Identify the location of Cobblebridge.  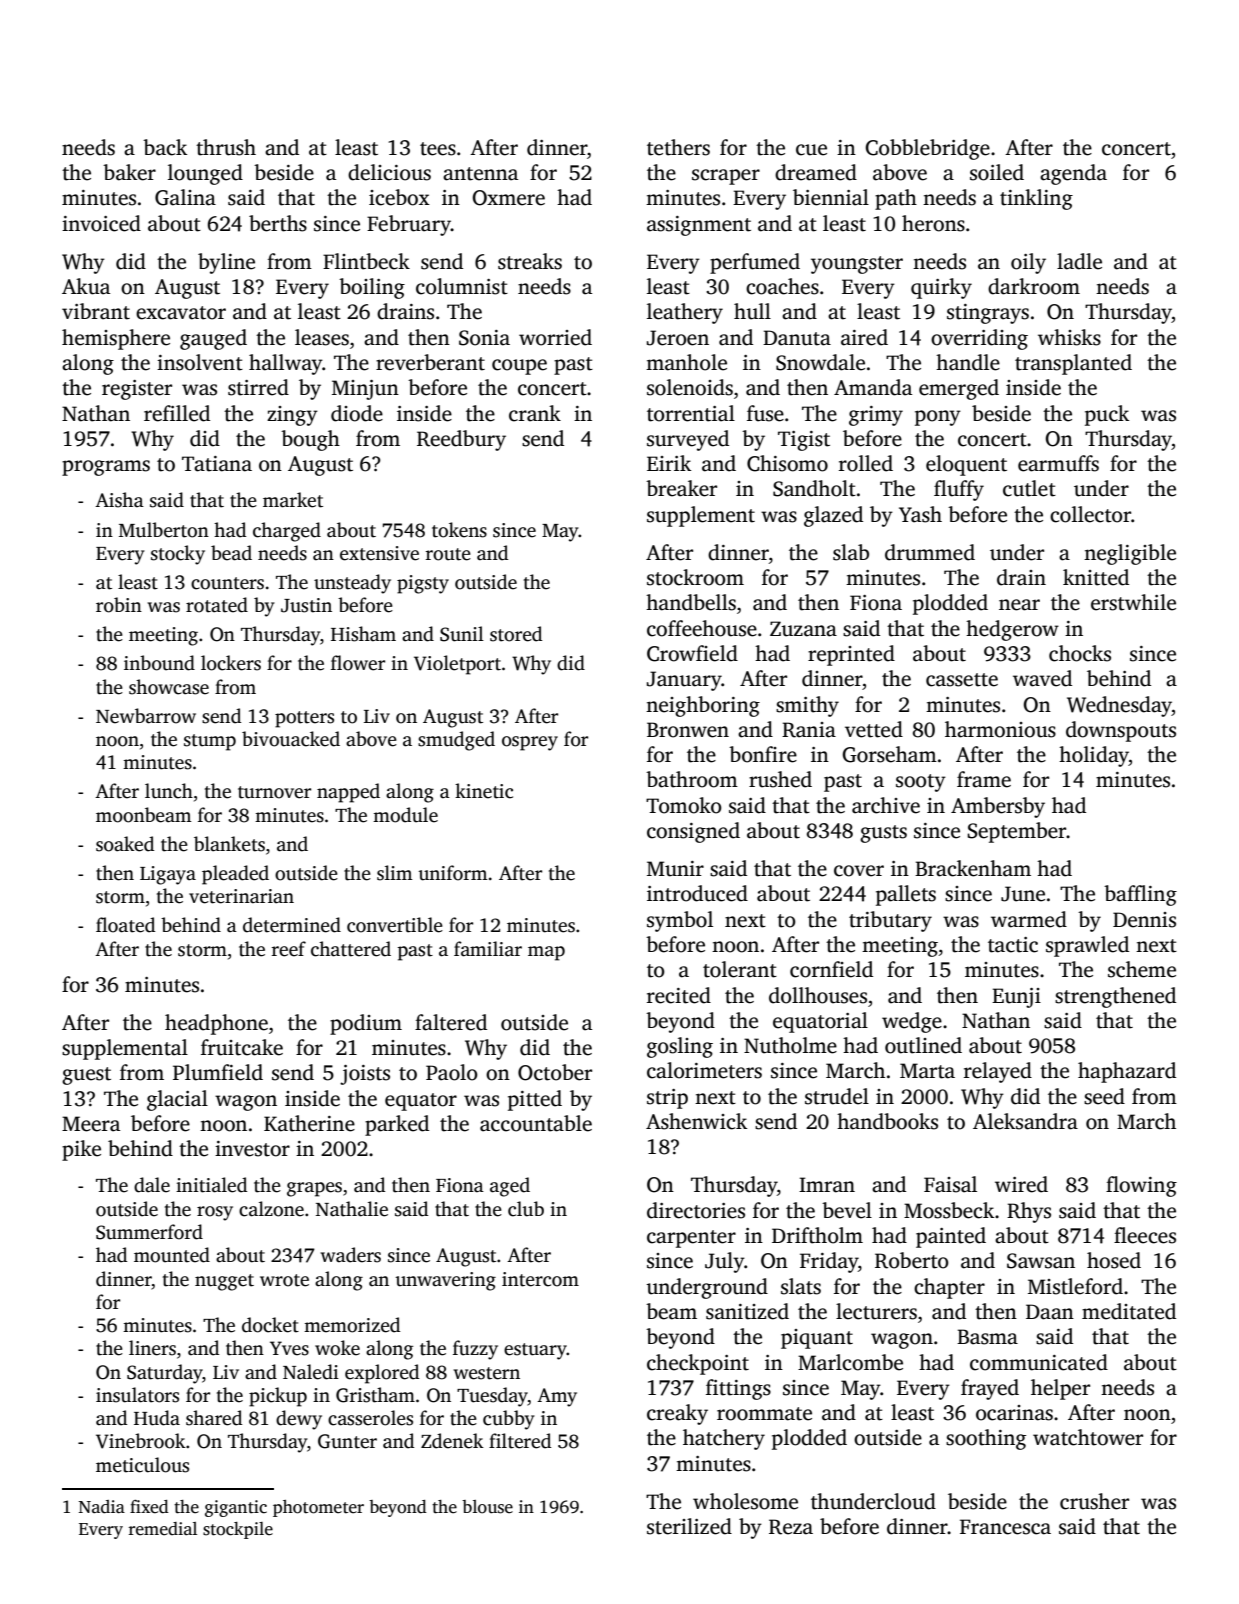
(927, 149).
